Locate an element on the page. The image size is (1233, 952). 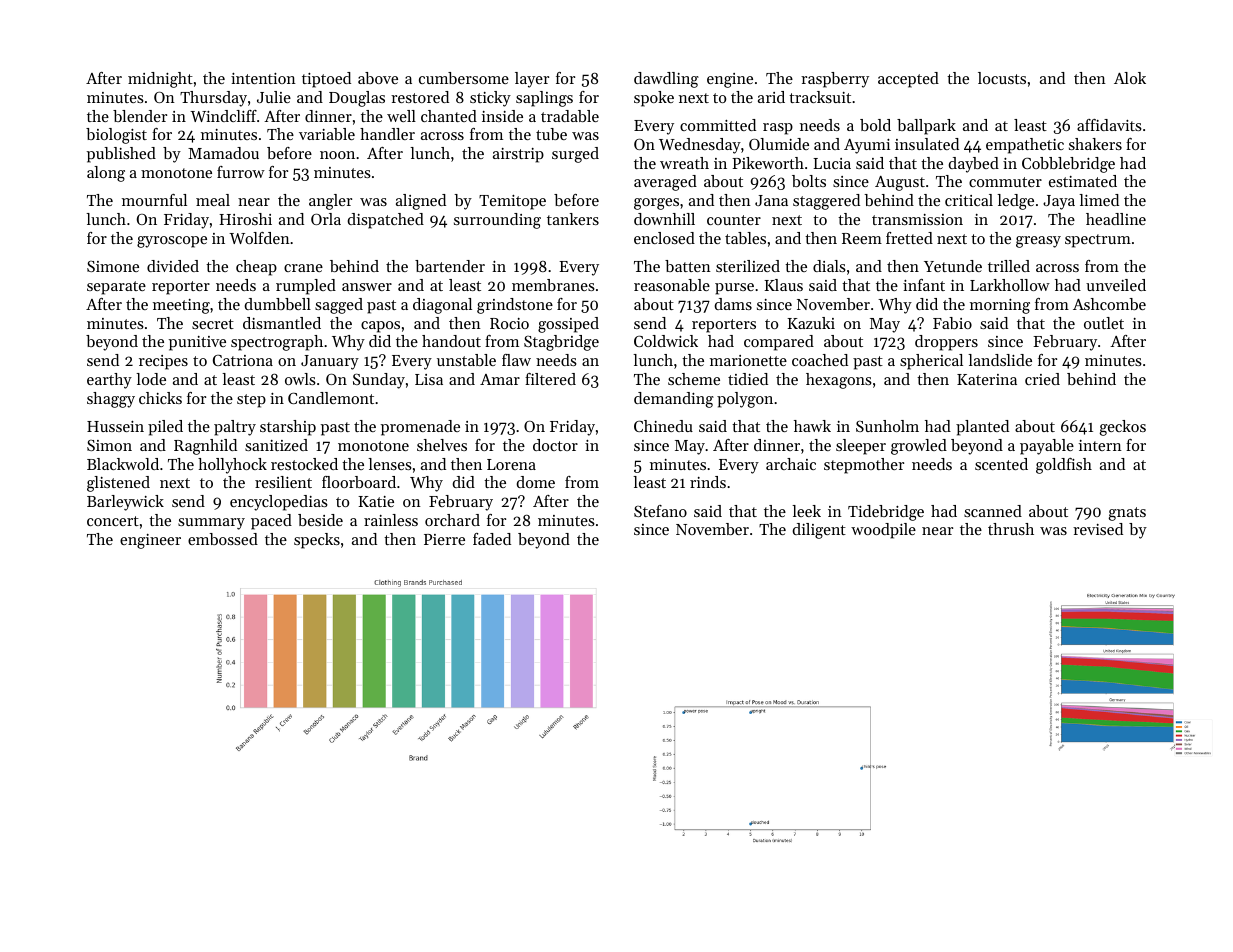
angler is located at coordinates (330, 202).
